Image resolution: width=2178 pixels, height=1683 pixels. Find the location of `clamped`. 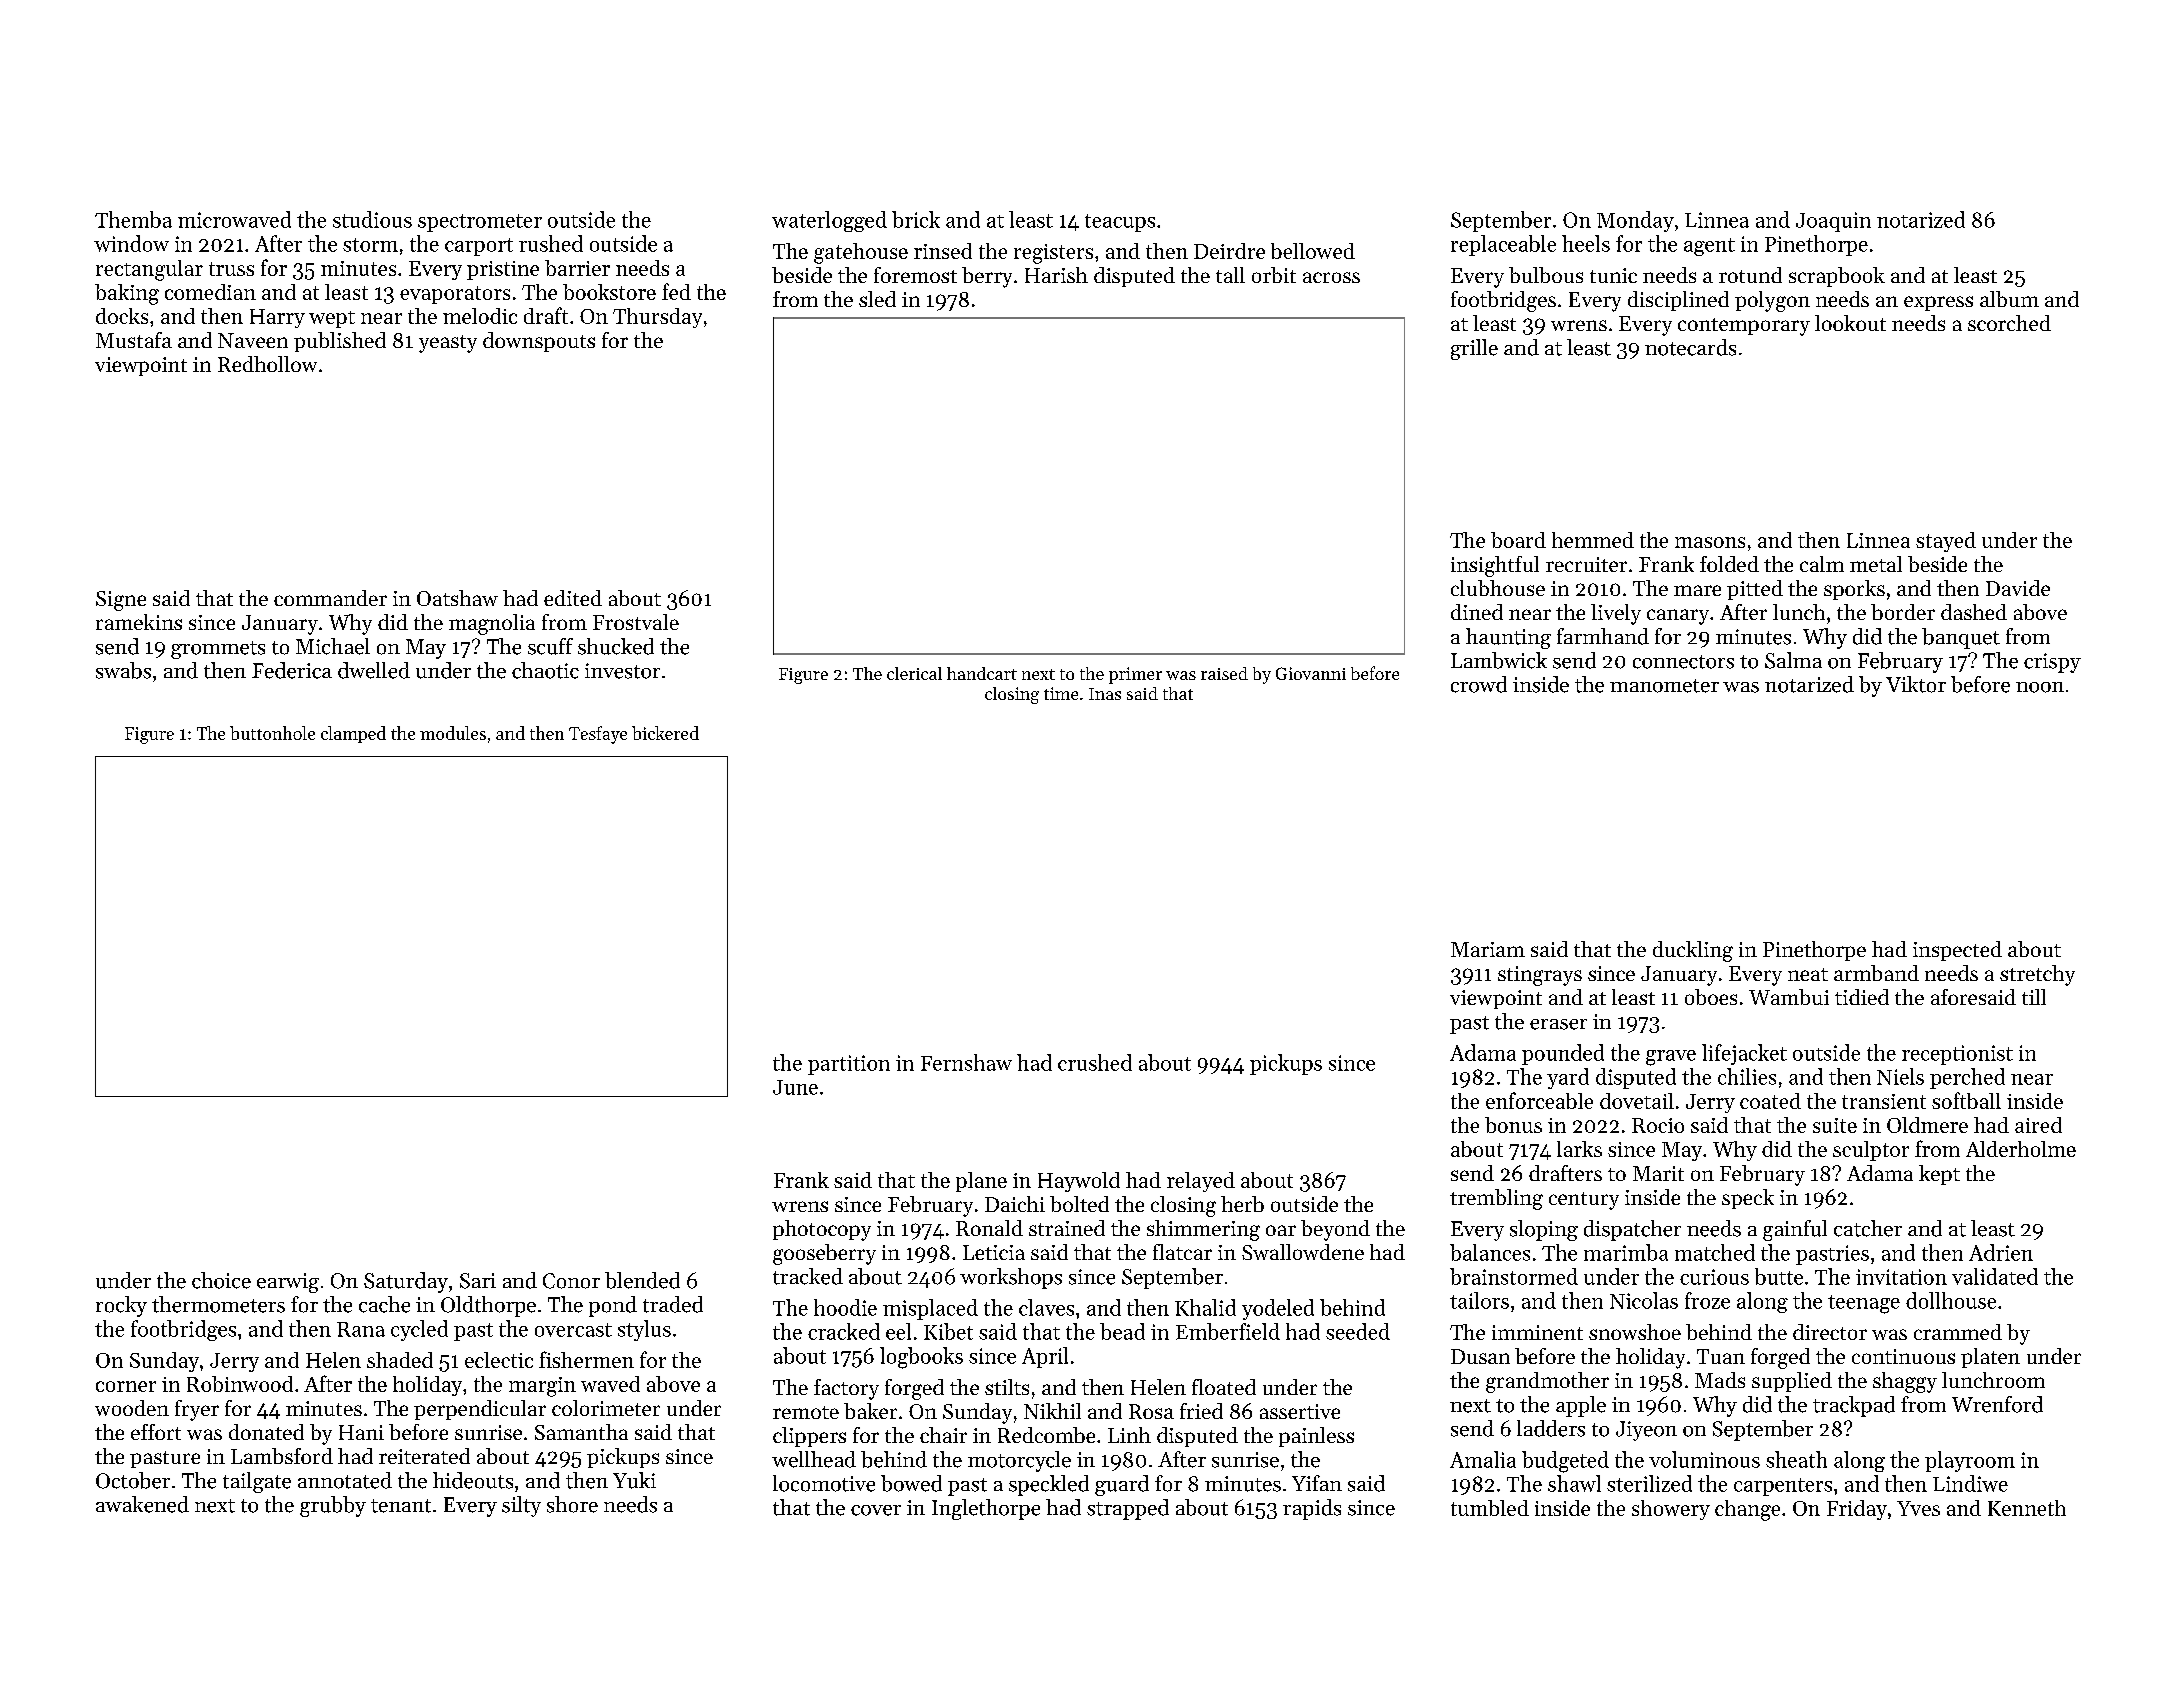

clamped is located at coordinates (353, 734).
